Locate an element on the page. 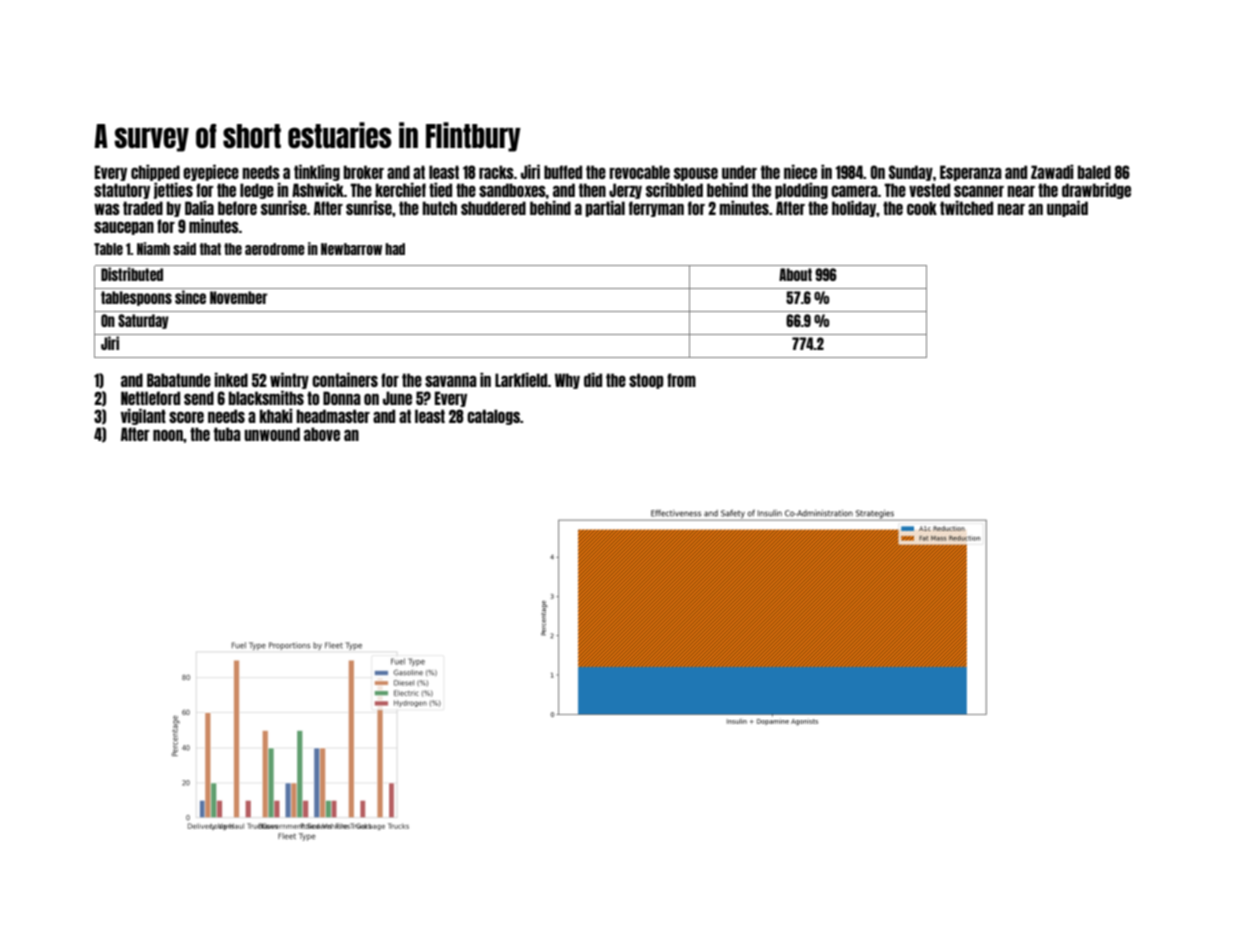 Image resolution: width=1233 pixels, height=952 pixels. twitched is located at coordinates (966, 208).
